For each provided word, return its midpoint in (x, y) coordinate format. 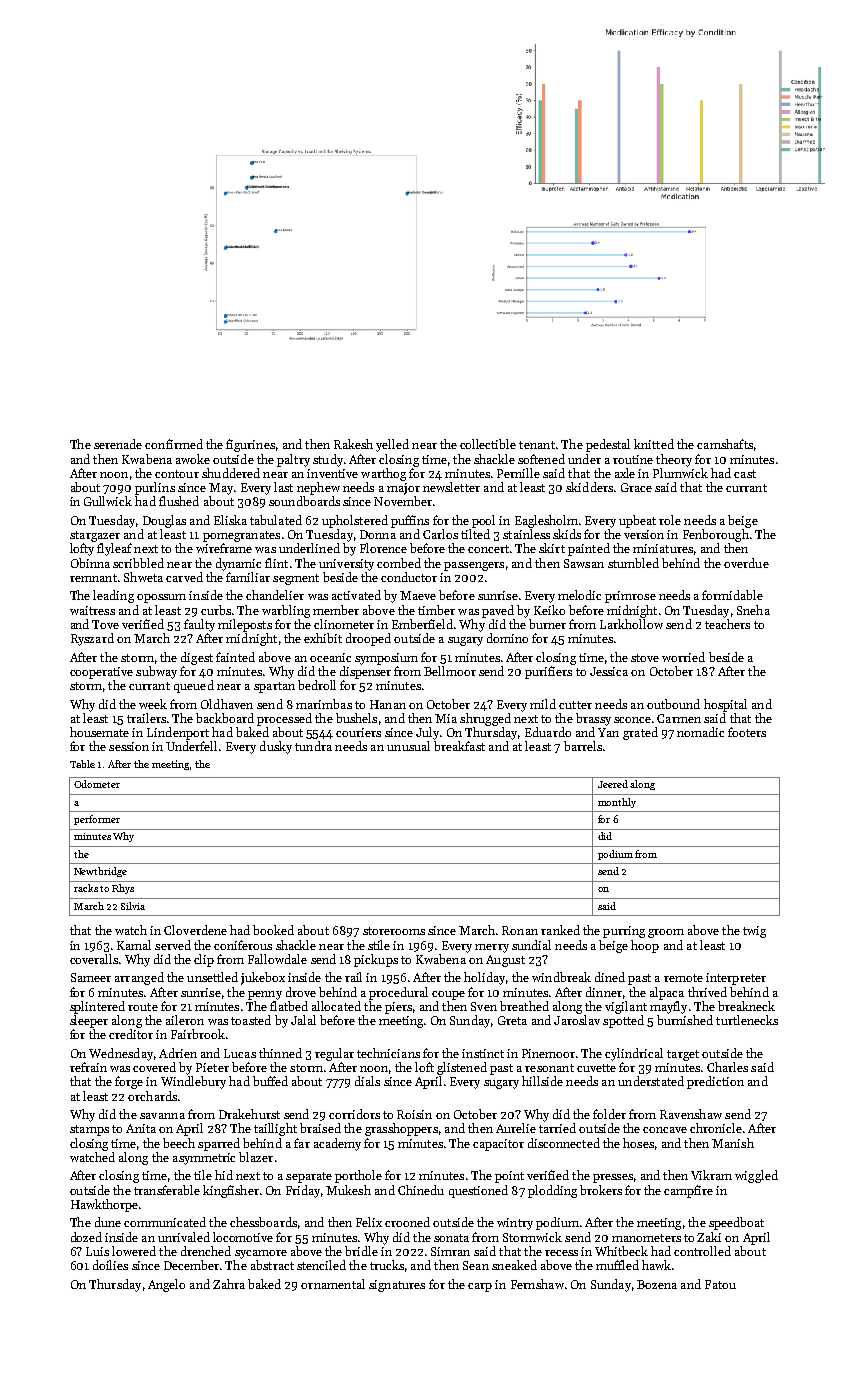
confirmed (174, 444)
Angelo (166, 1285)
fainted (235, 657)
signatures (397, 1286)
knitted (654, 444)
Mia (446, 718)
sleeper (89, 1021)
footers (747, 732)
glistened (462, 1068)
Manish (733, 1143)
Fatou (720, 1284)
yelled (392, 445)
